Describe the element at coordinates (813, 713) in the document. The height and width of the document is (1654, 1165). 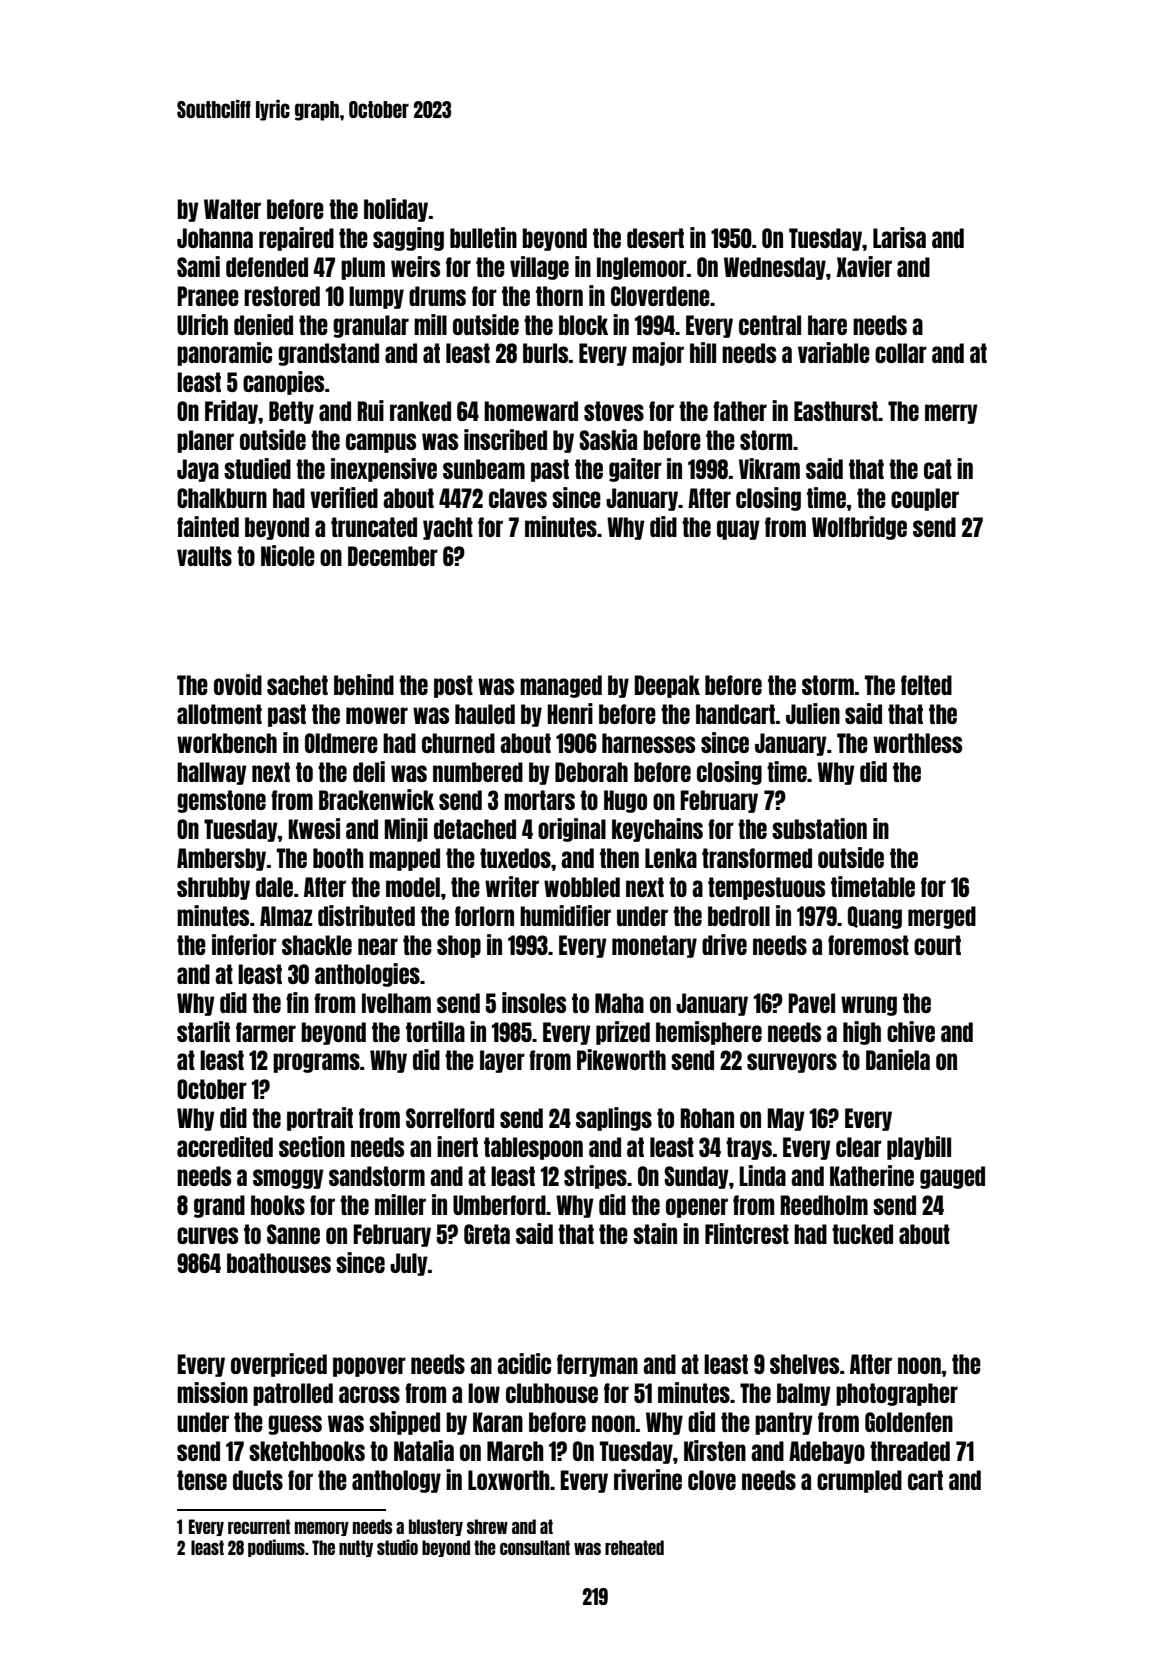
I see `Julien` at that location.
